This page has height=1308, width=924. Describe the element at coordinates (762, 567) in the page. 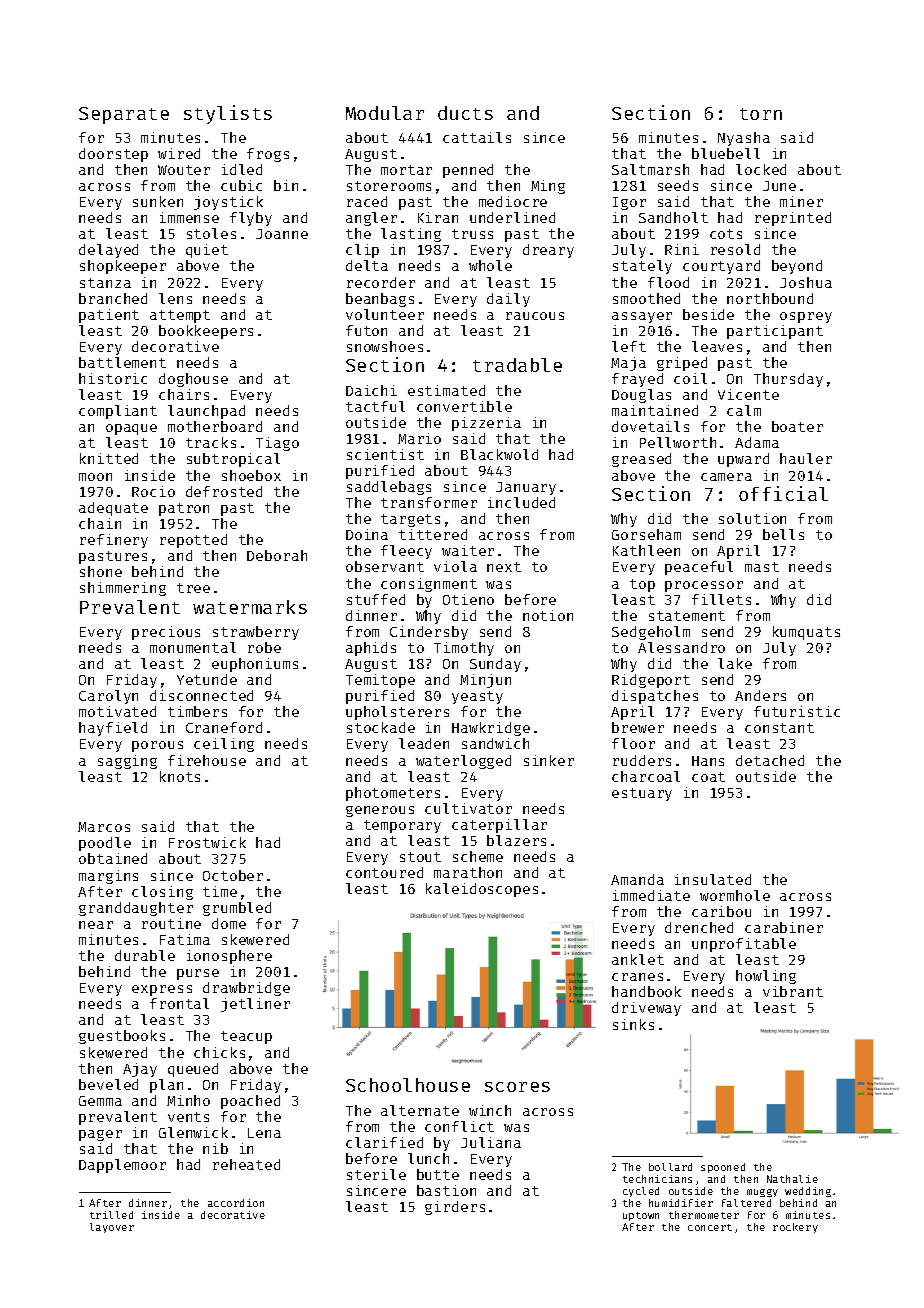

I see `mast` at that location.
